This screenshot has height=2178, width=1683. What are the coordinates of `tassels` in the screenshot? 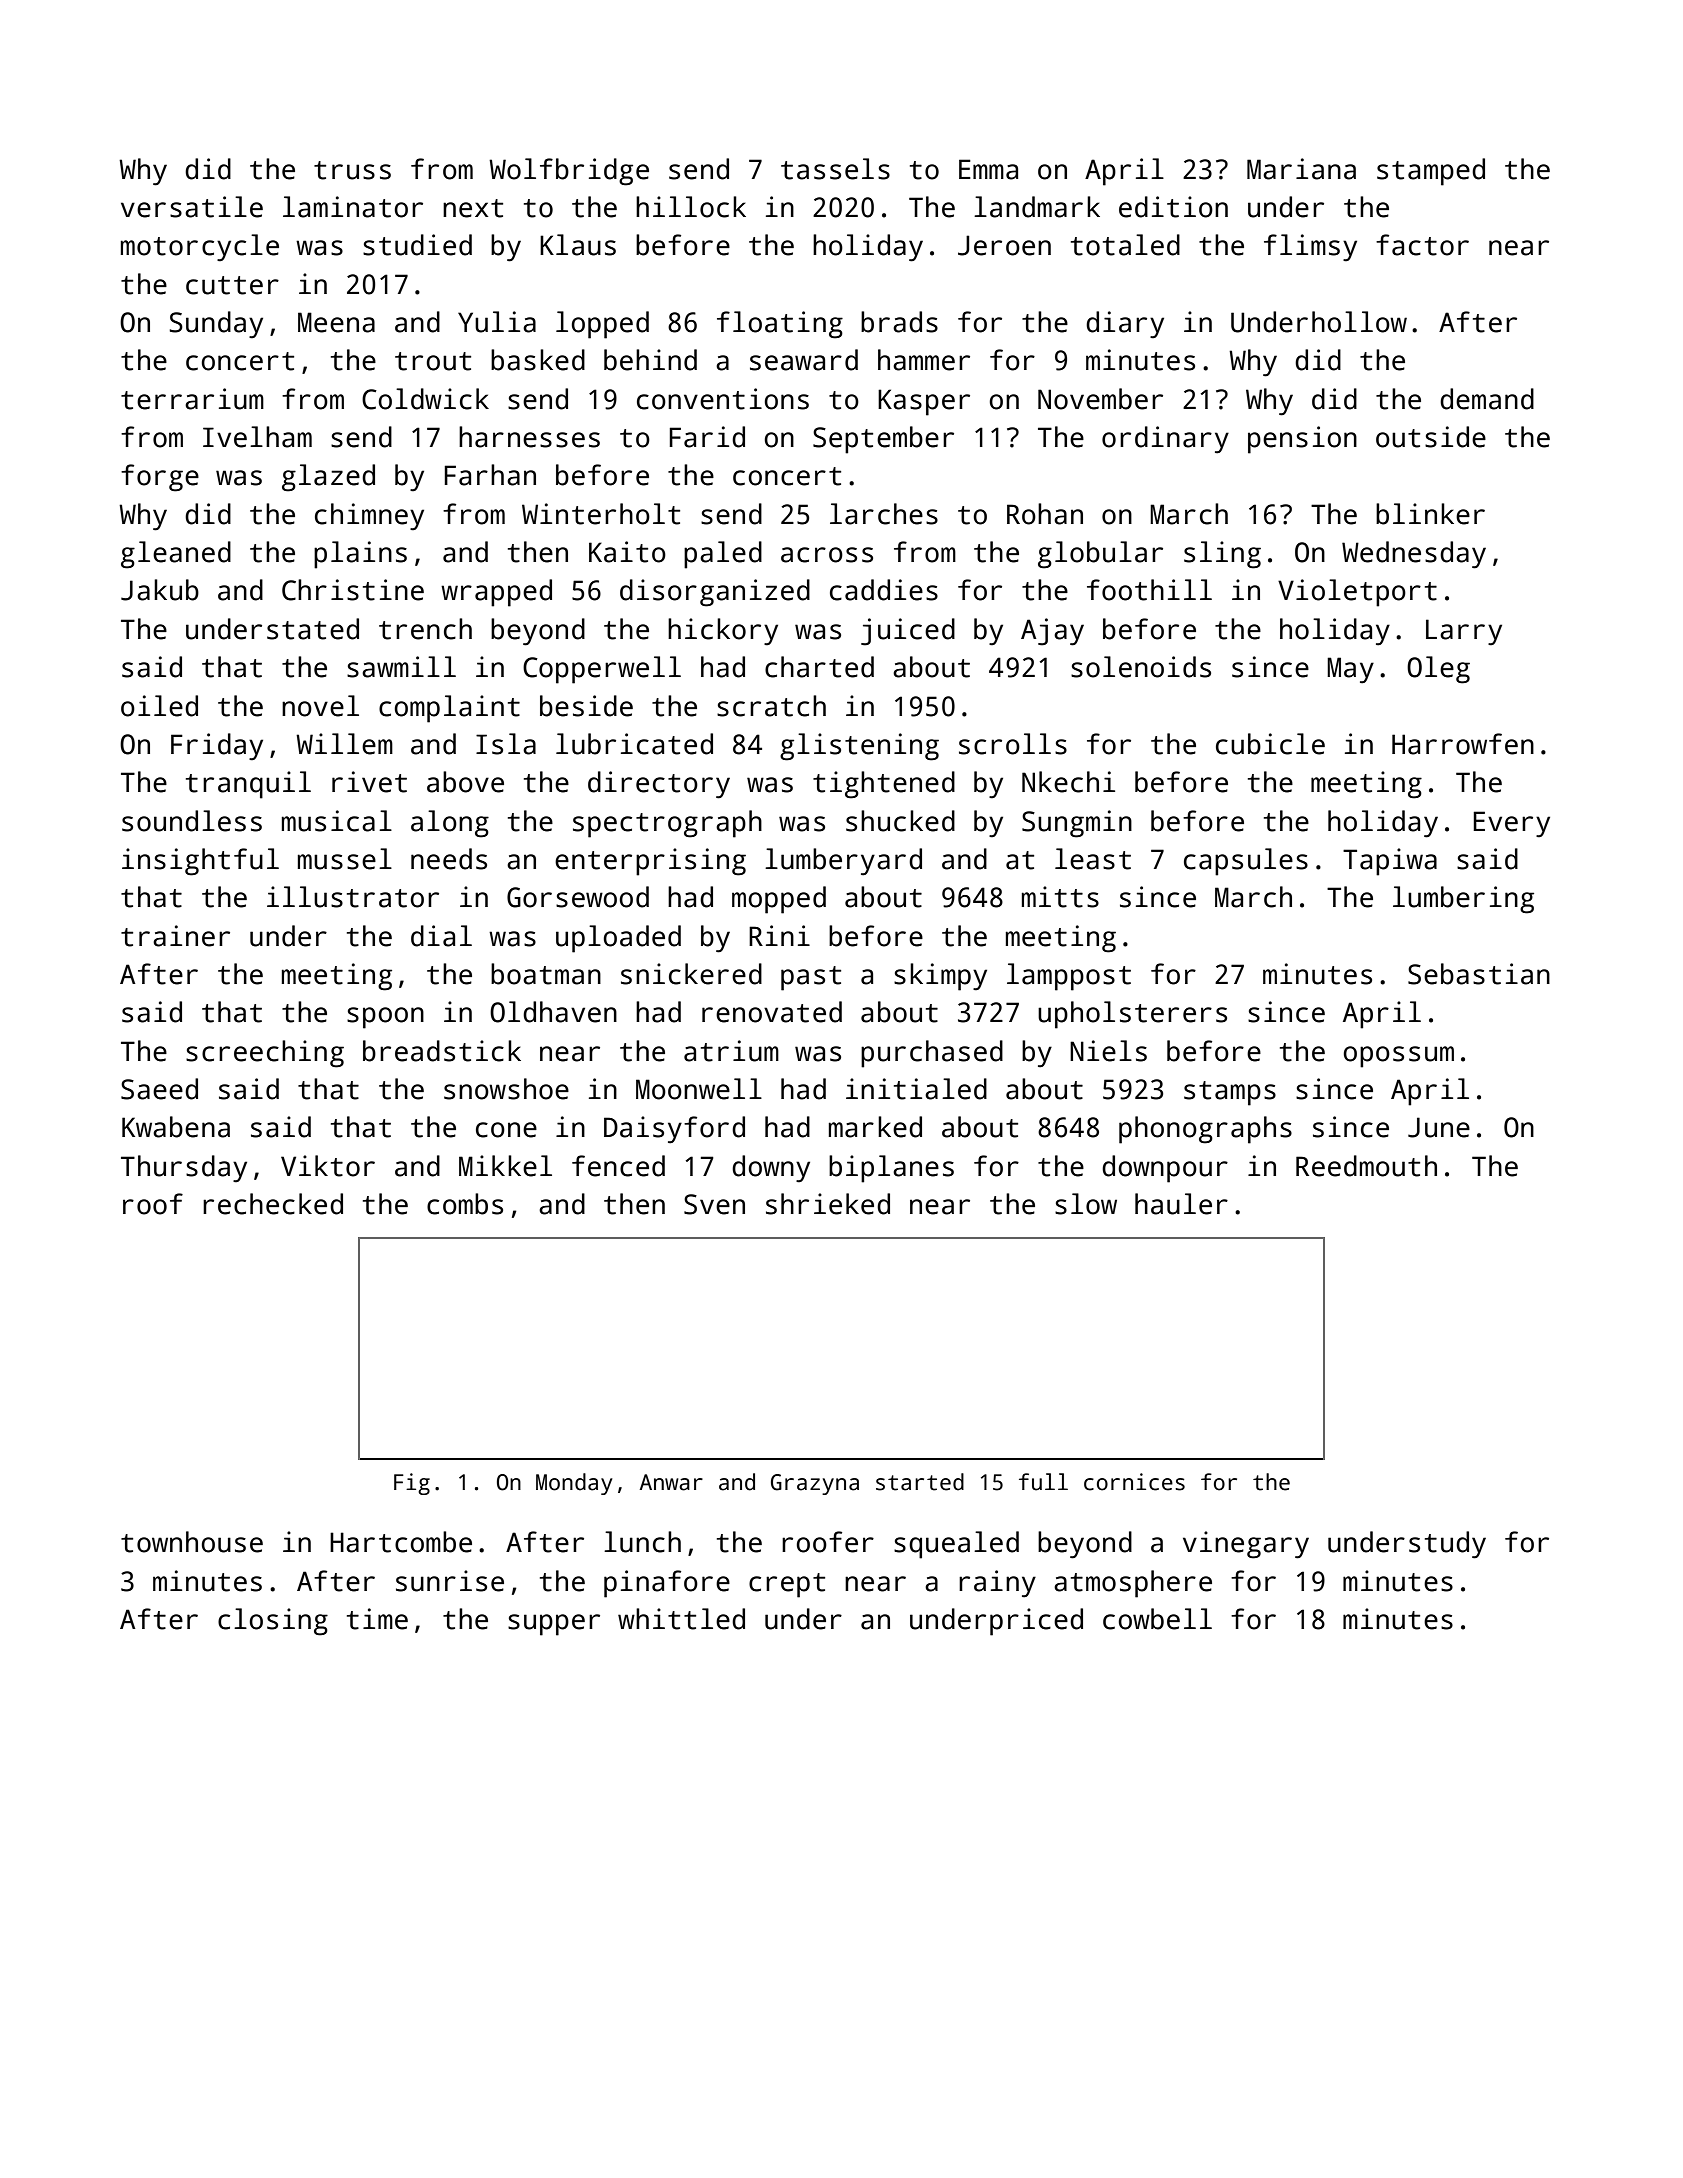 It's located at (835, 169).
